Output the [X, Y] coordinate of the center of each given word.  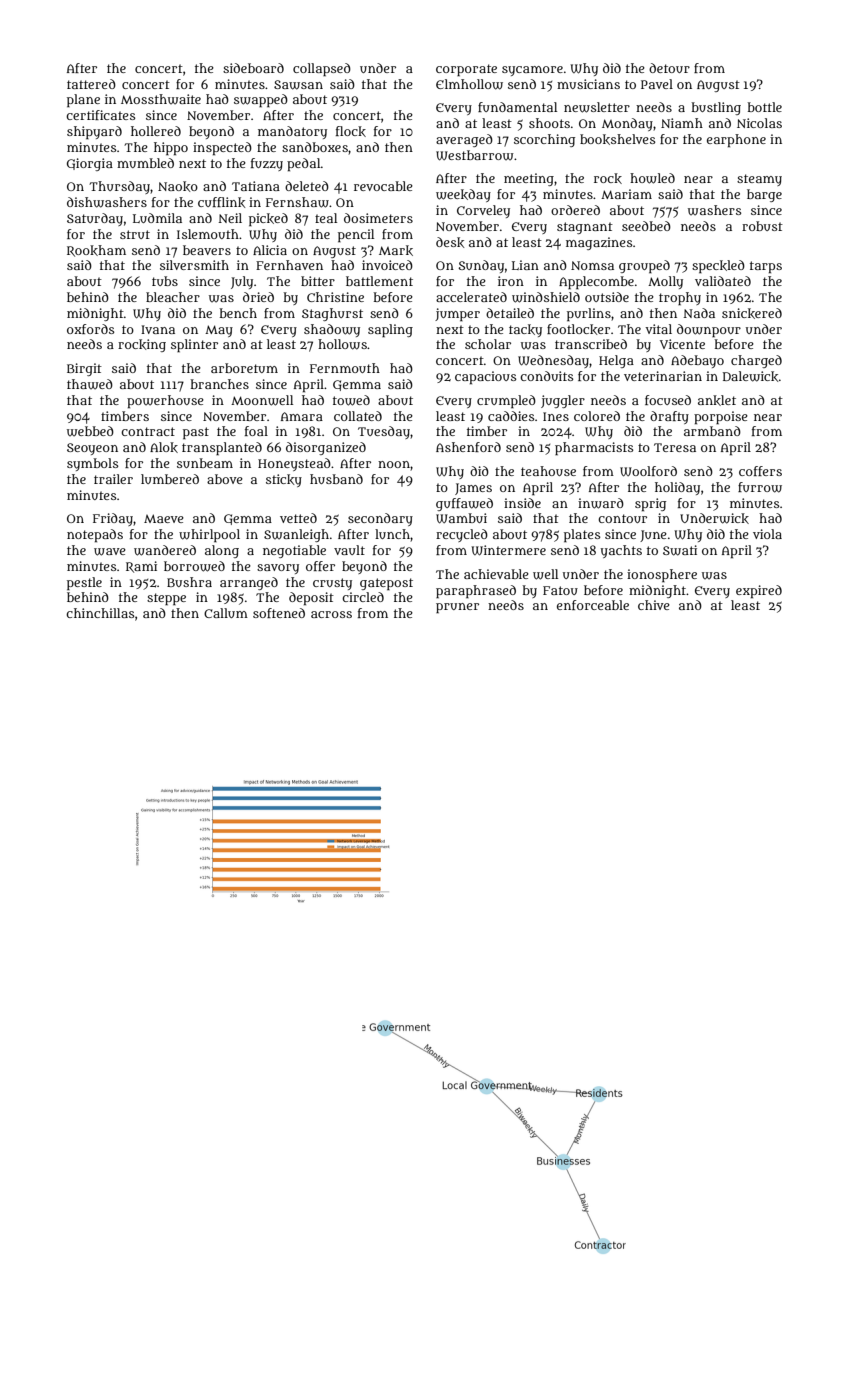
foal [256, 431]
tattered [91, 84]
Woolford [648, 471]
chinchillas [100, 613]
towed [351, 400]
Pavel [657, 84]
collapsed [322, 70]
